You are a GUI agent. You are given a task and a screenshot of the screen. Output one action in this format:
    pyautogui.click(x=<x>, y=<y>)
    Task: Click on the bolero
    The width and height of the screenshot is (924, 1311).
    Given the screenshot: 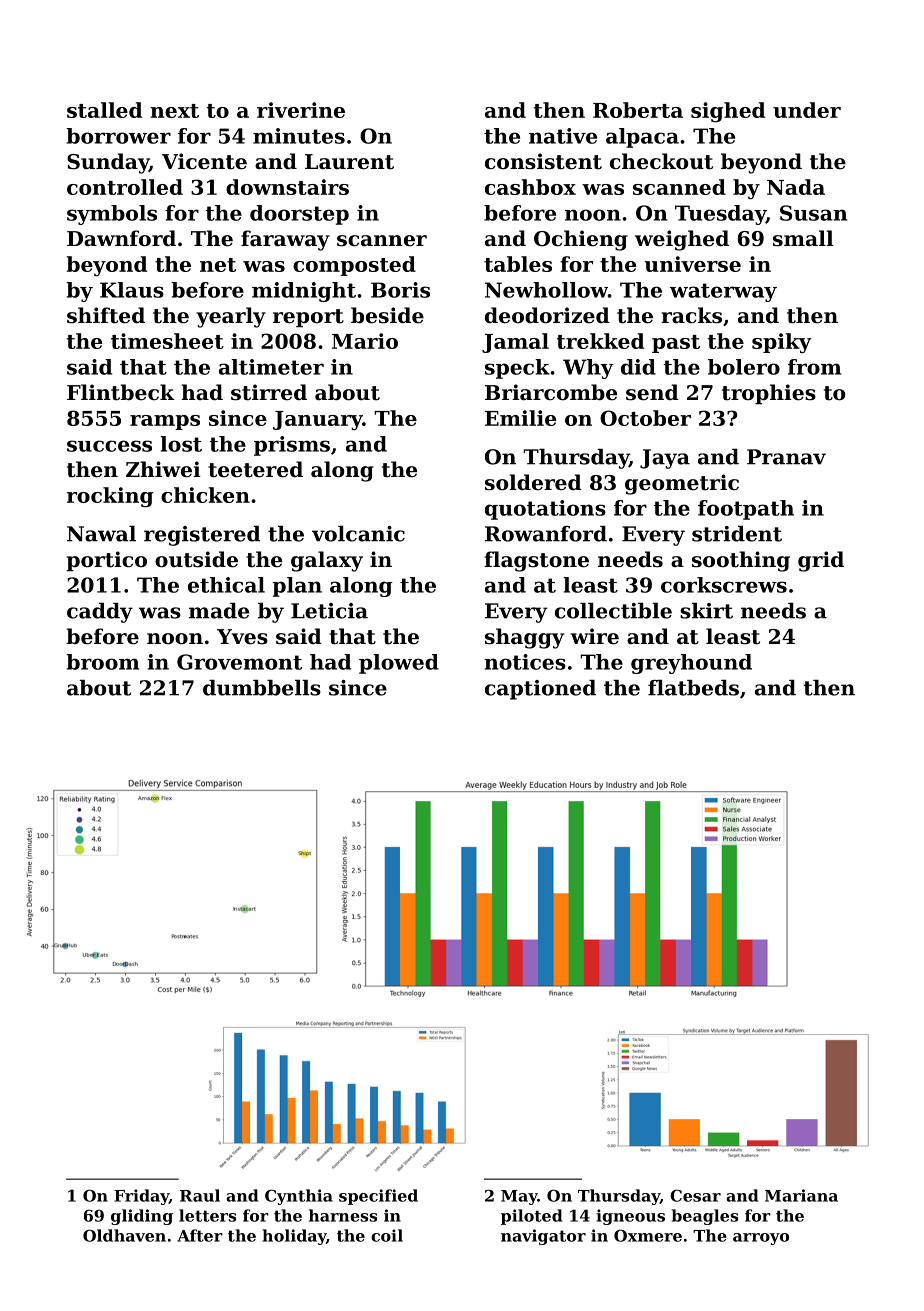 What is the action you would take?
    pyautogui.click(x=744, y=367)
